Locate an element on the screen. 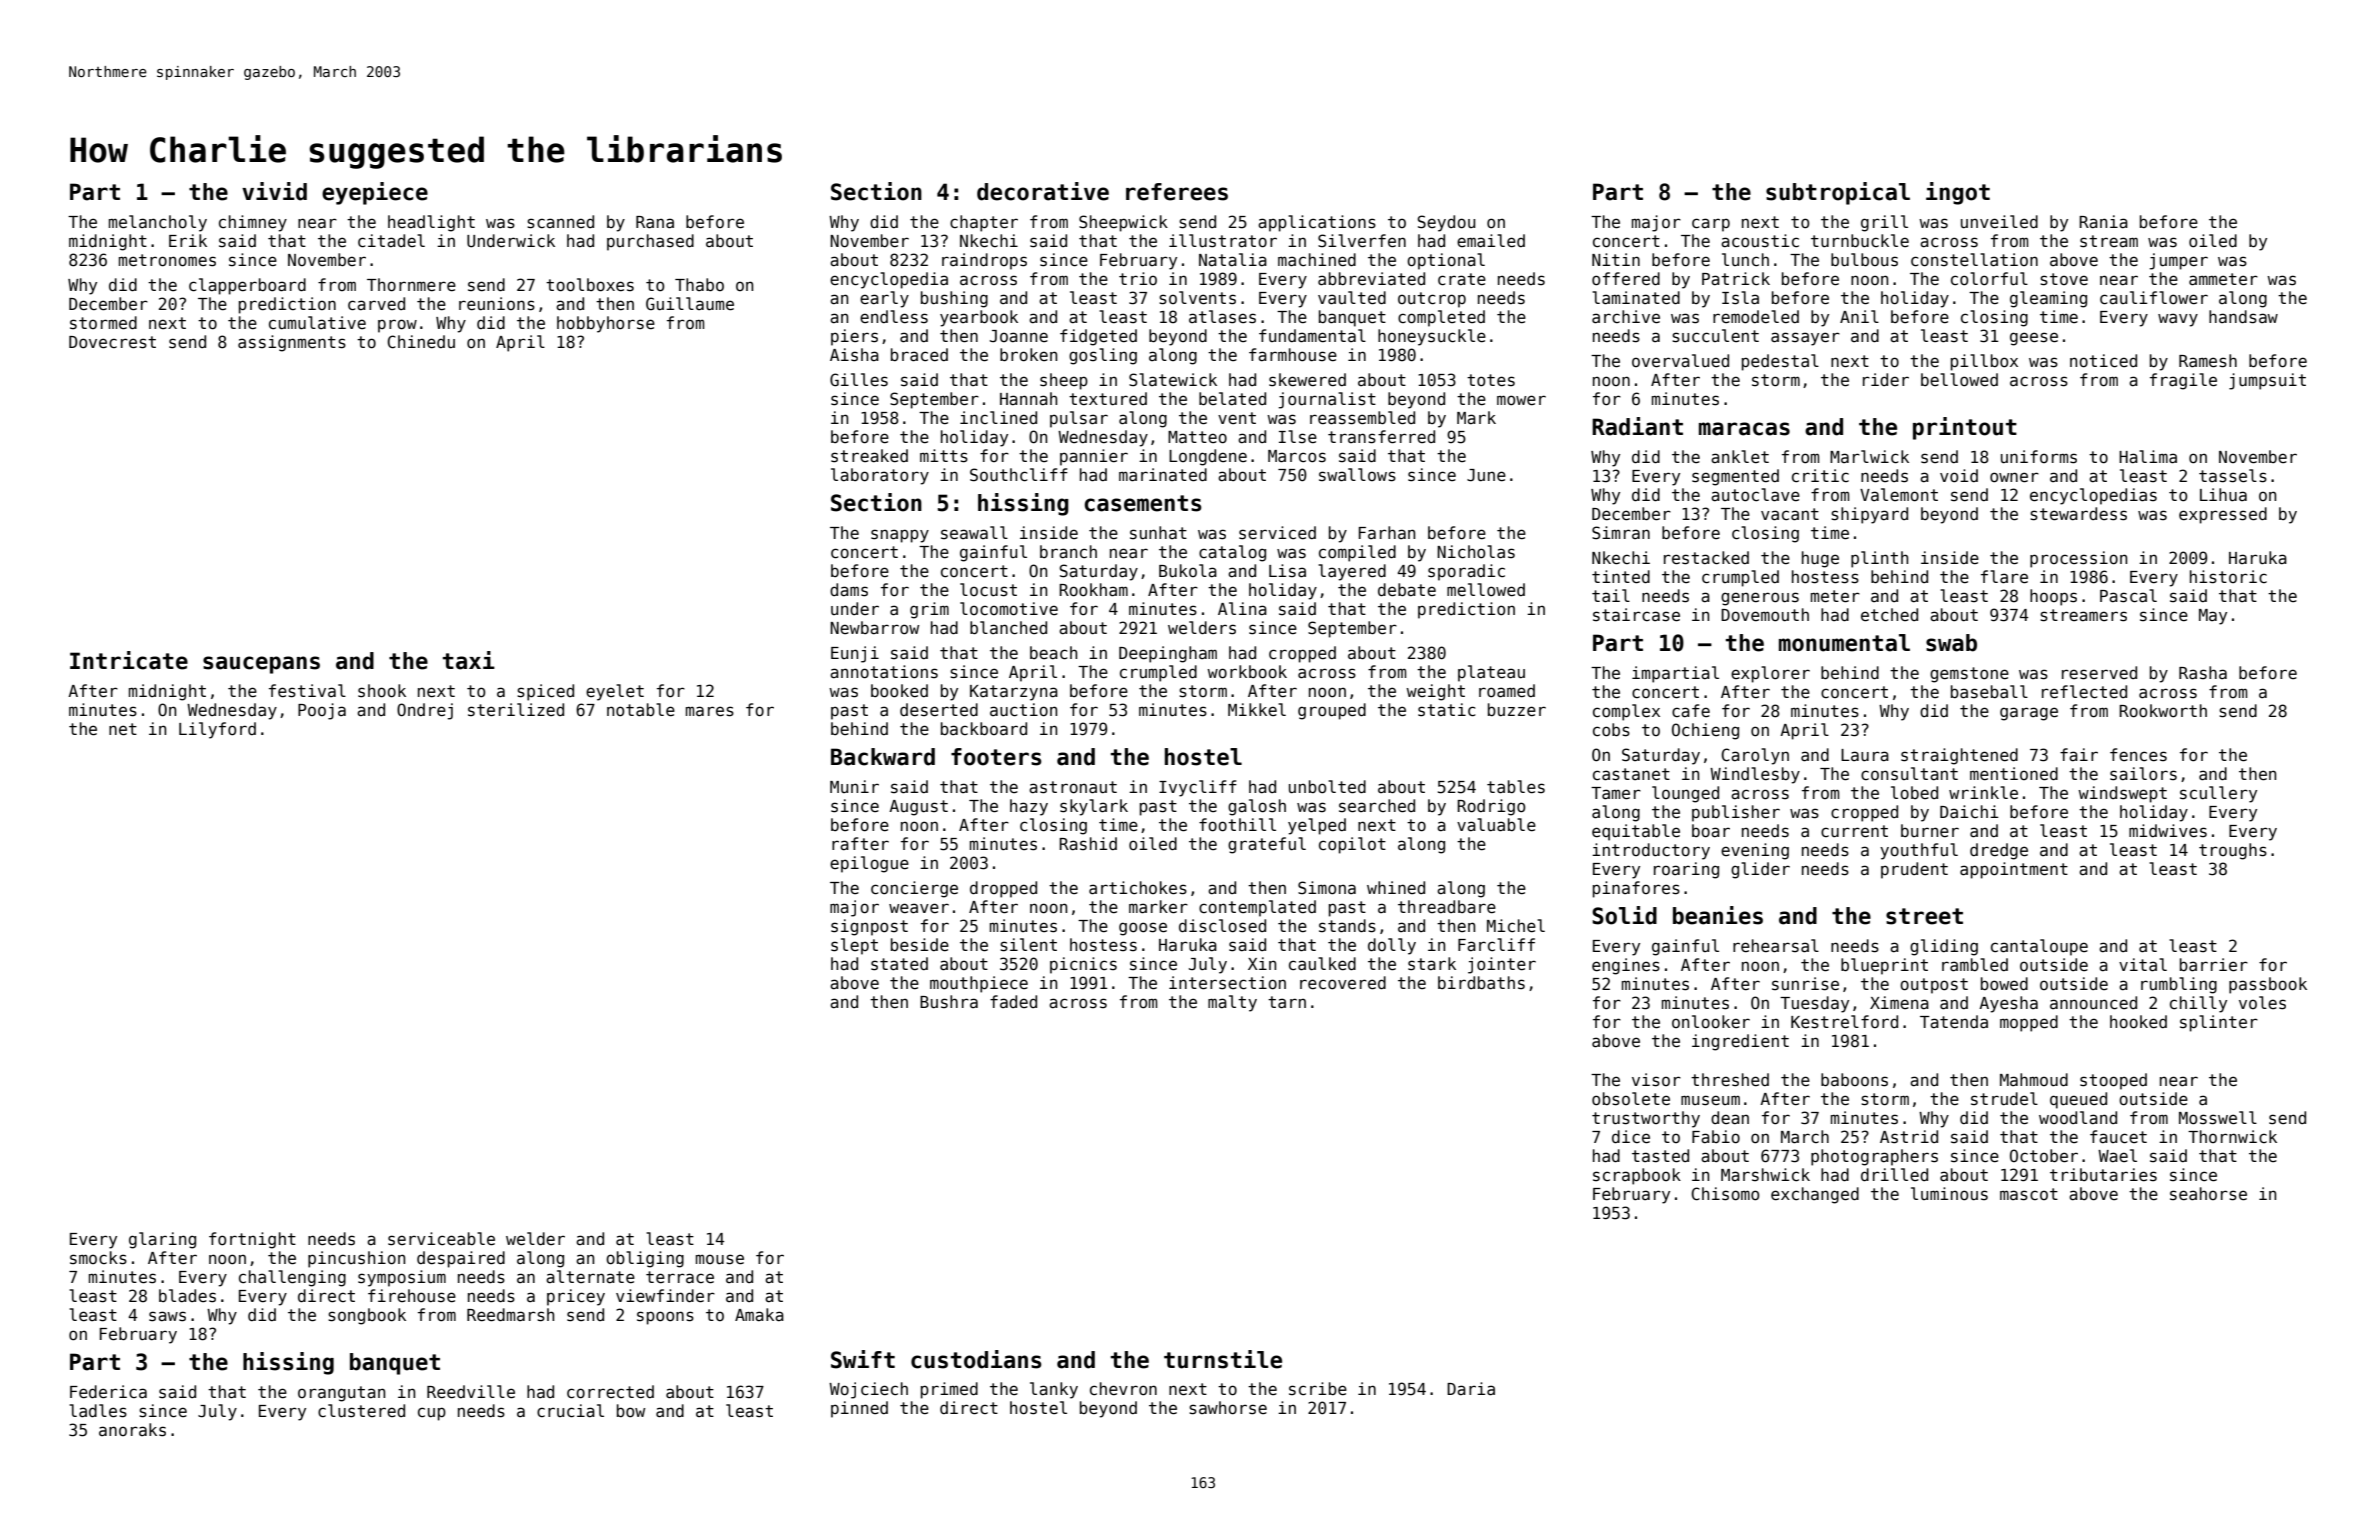  referees is located at coordinates (1177, 192).
